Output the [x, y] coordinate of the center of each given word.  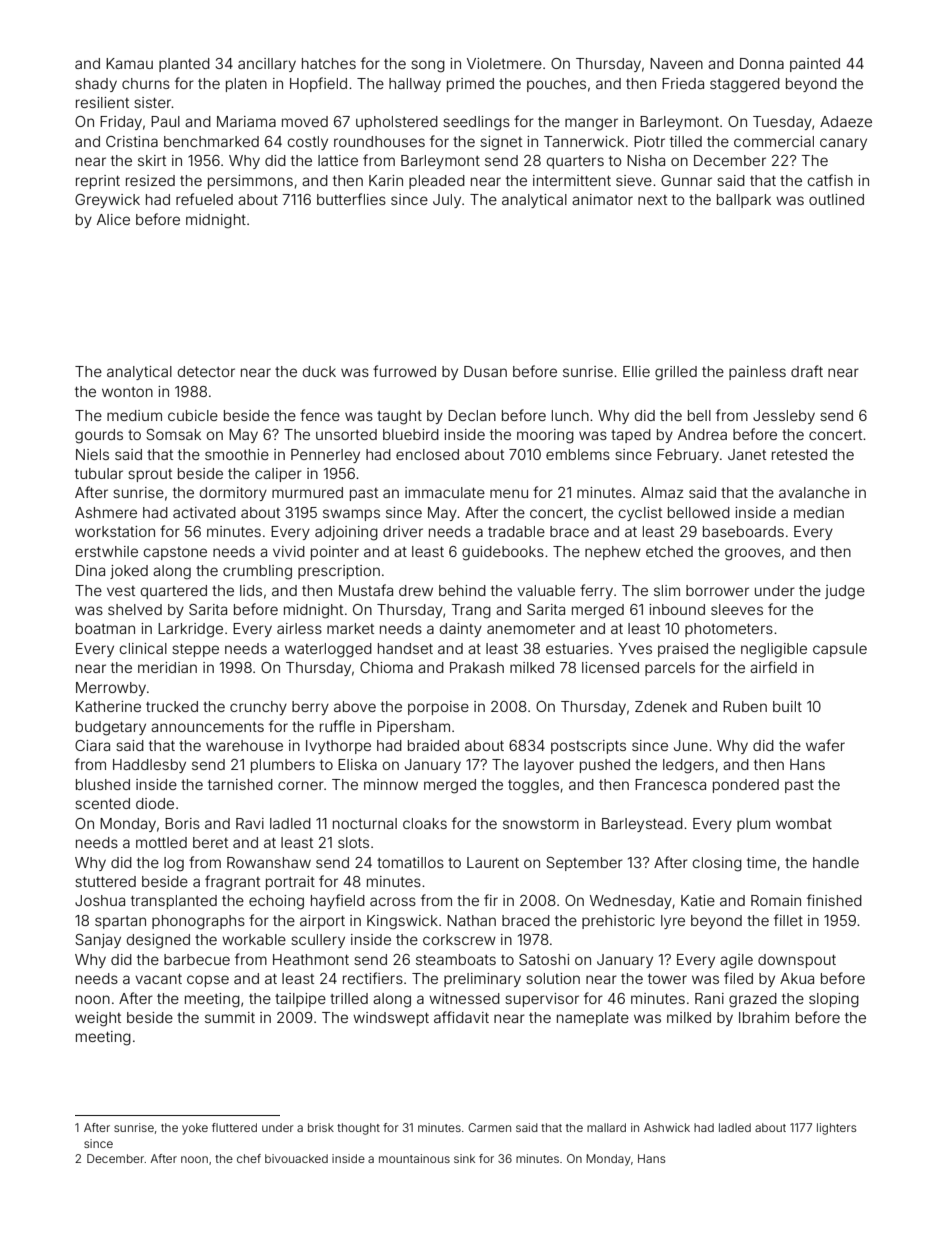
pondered [746, 786]
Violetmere [504, 63]
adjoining [346, 533]
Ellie [636, 371]
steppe [195, 650]
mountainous [414, 1158]
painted [815, 65]
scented [102, 803]
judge [845, 592]
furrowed [404, 371]
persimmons [250, 182]
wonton [127, 392]
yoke [195, 1129]
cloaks [425, 823]
